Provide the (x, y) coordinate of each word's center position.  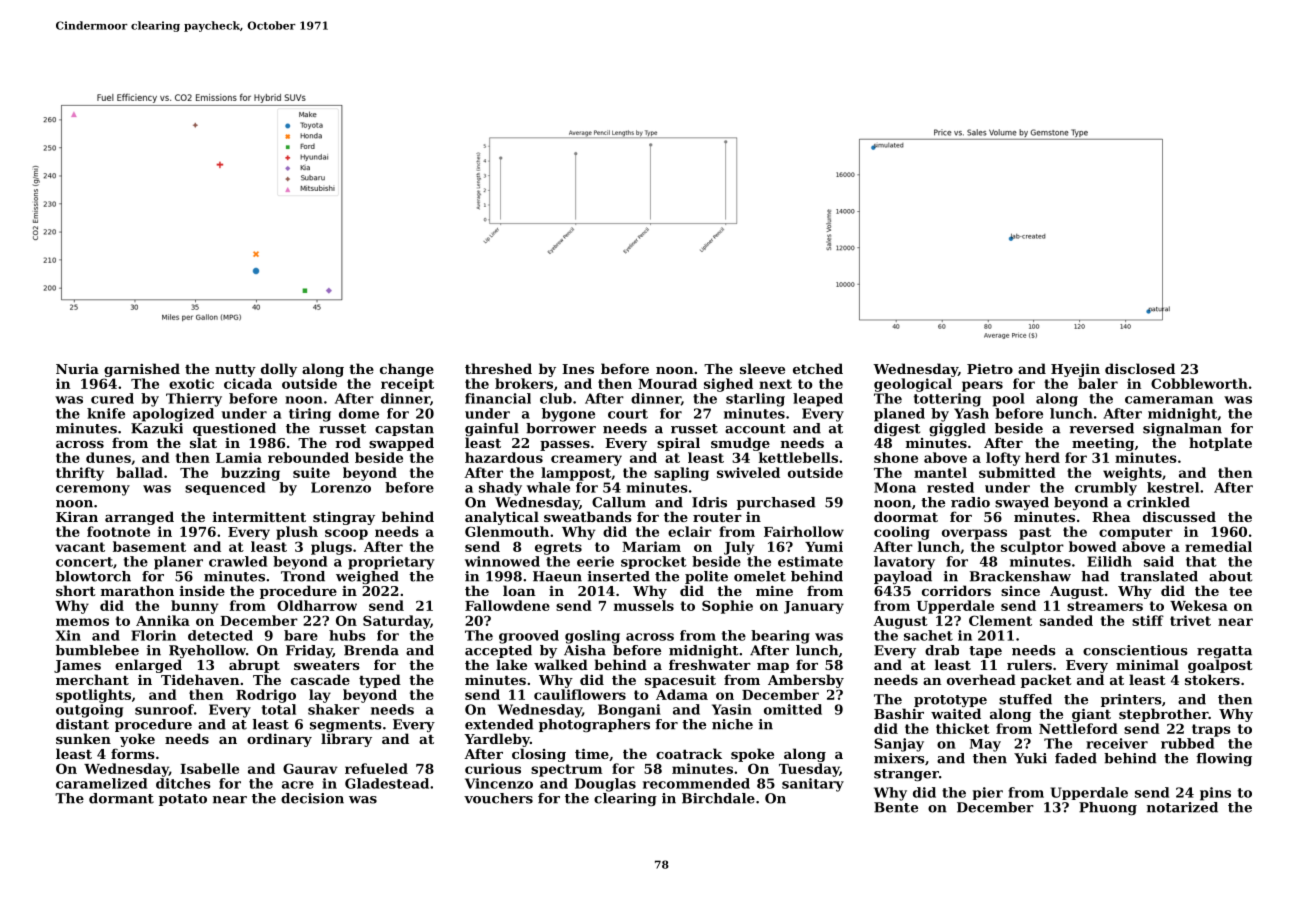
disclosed (1140, 368)
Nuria (77, 368)
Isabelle (209, 768)
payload (903, 577)
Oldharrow (317, 605)
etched (818, 368)
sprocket (654, 562)
